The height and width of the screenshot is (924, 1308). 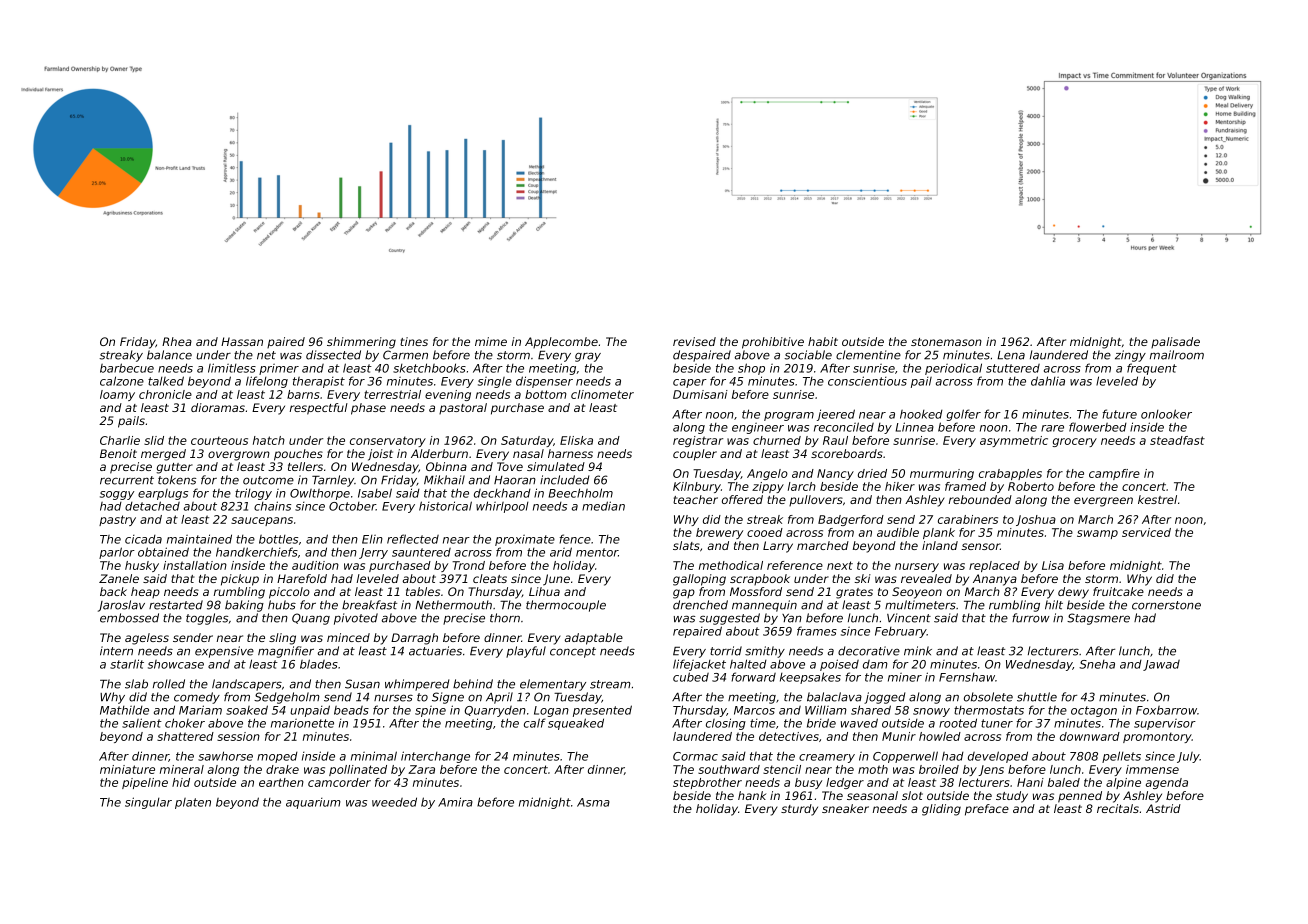 I want to click on outcome, so click(x=268, y=480).
